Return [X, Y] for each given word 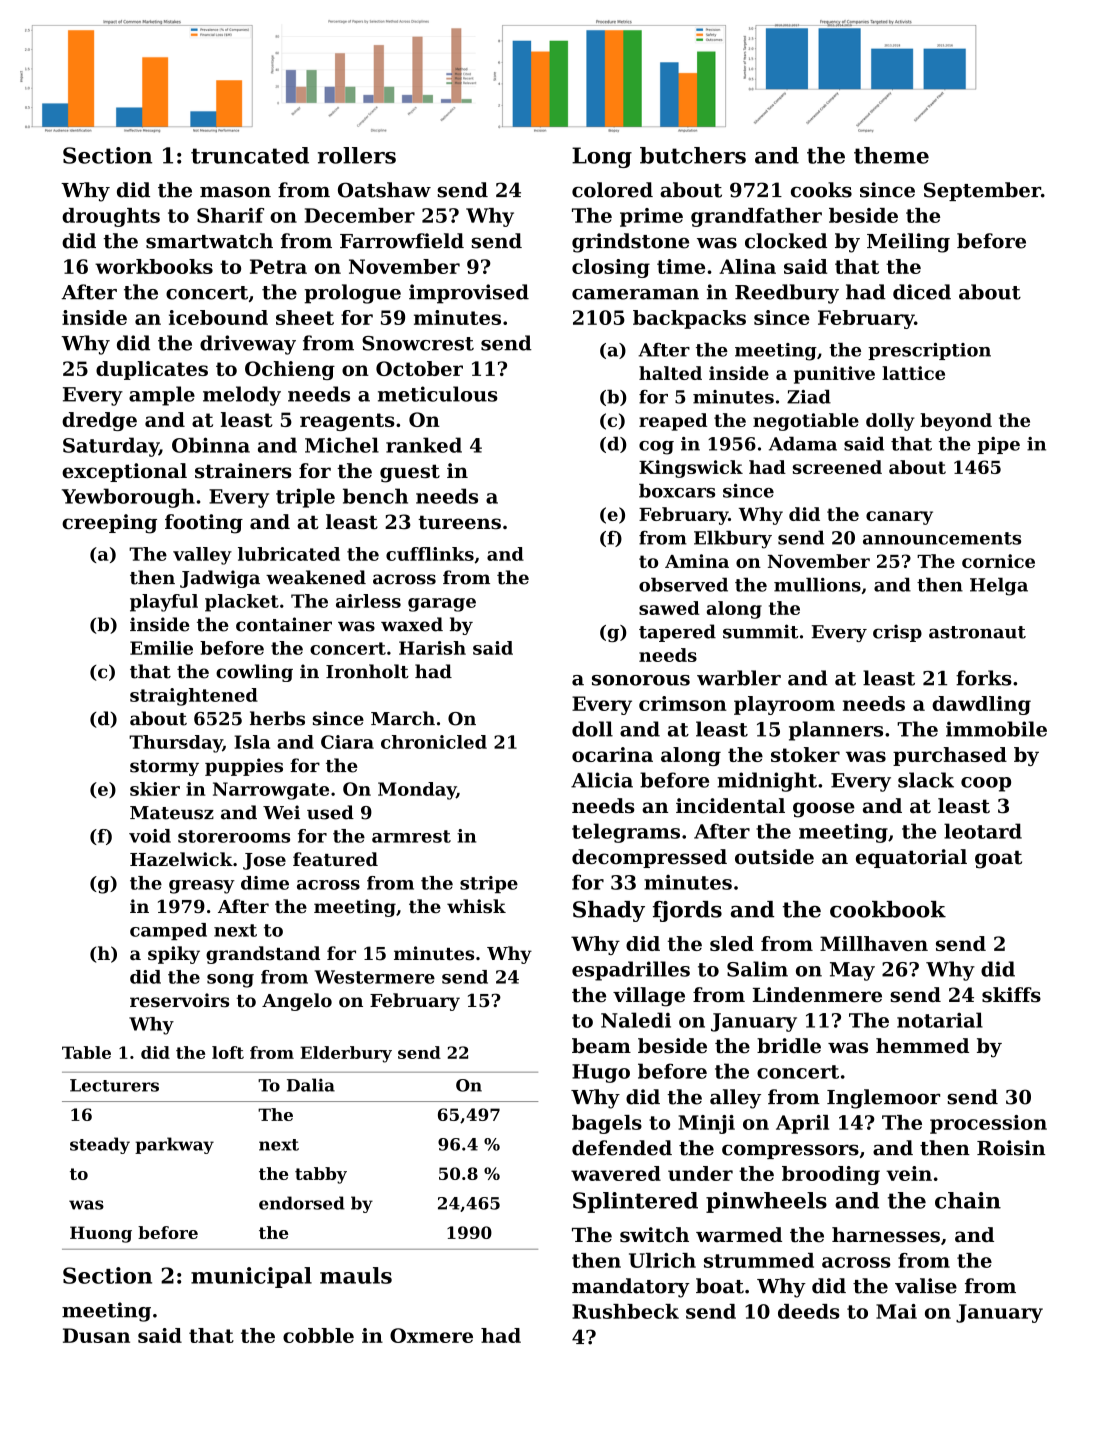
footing [204, 524]
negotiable [806, 422]
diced [922, 292]
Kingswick [691, 469]
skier [155, 789]
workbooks [154, 266]
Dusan [96, 1335]
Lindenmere [817, 995]
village [649, 997]
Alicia [602, 780]
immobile [996, 729]
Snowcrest [418, 343]
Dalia [311, 1085]
